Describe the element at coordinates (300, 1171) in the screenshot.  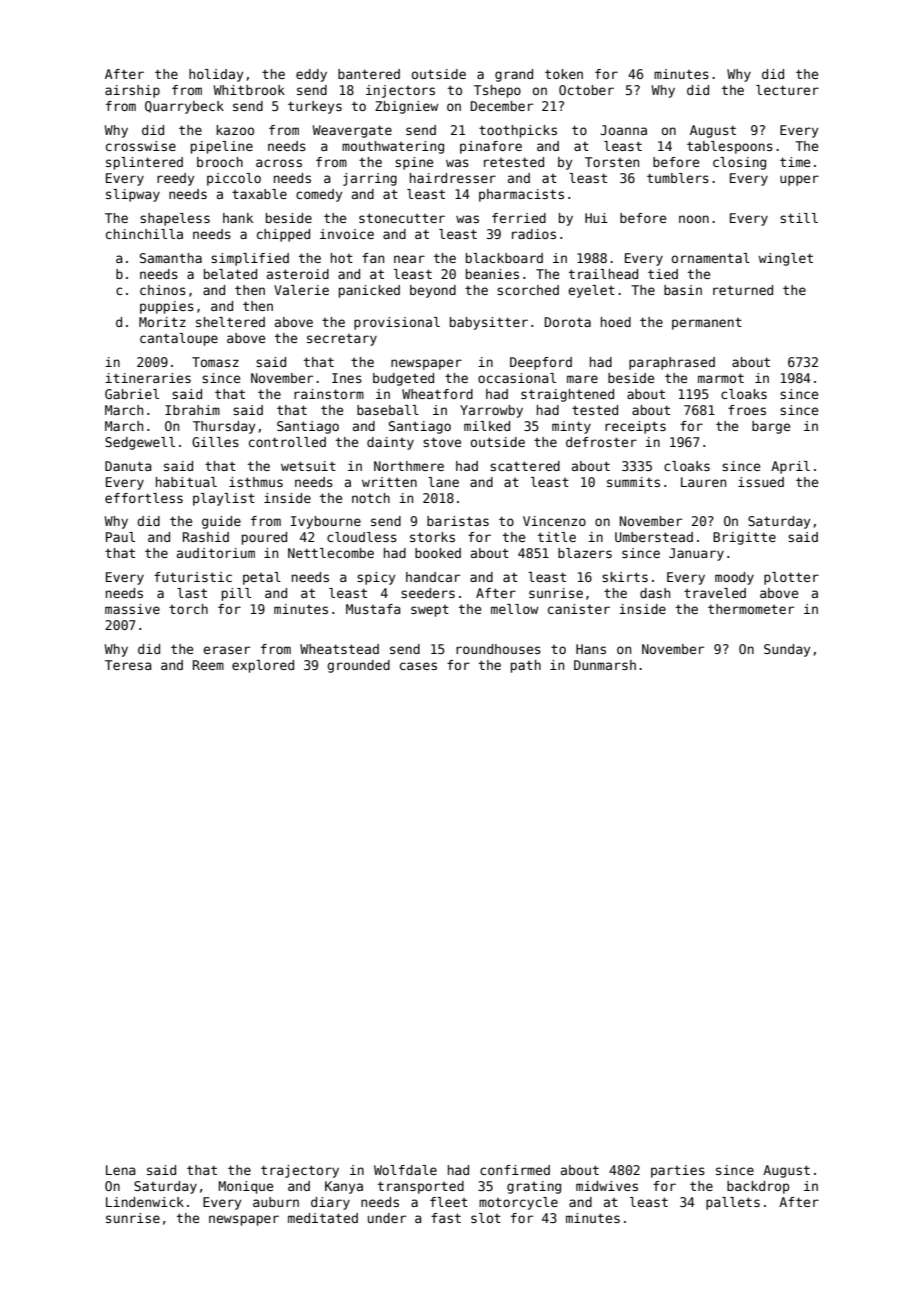
I see `trajectory` at that location.
